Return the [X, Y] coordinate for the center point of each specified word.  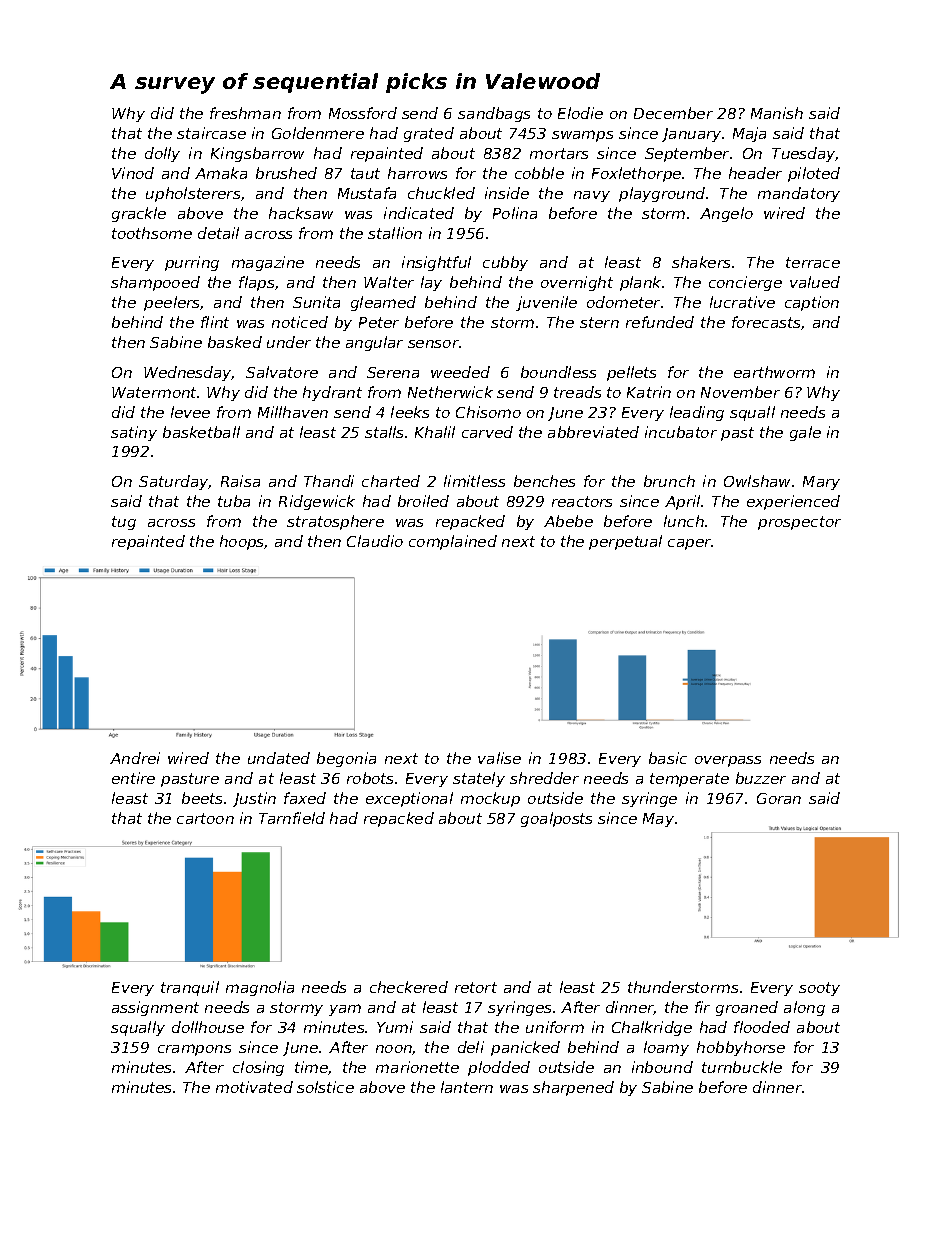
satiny [134, 433]
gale [805, 433]
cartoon [205, 818]
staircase [211, 133]
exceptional [409, 799]
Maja [749, 134]
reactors [582, 501]
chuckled [441, 193]
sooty [819, 989]
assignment [155, 1008]
